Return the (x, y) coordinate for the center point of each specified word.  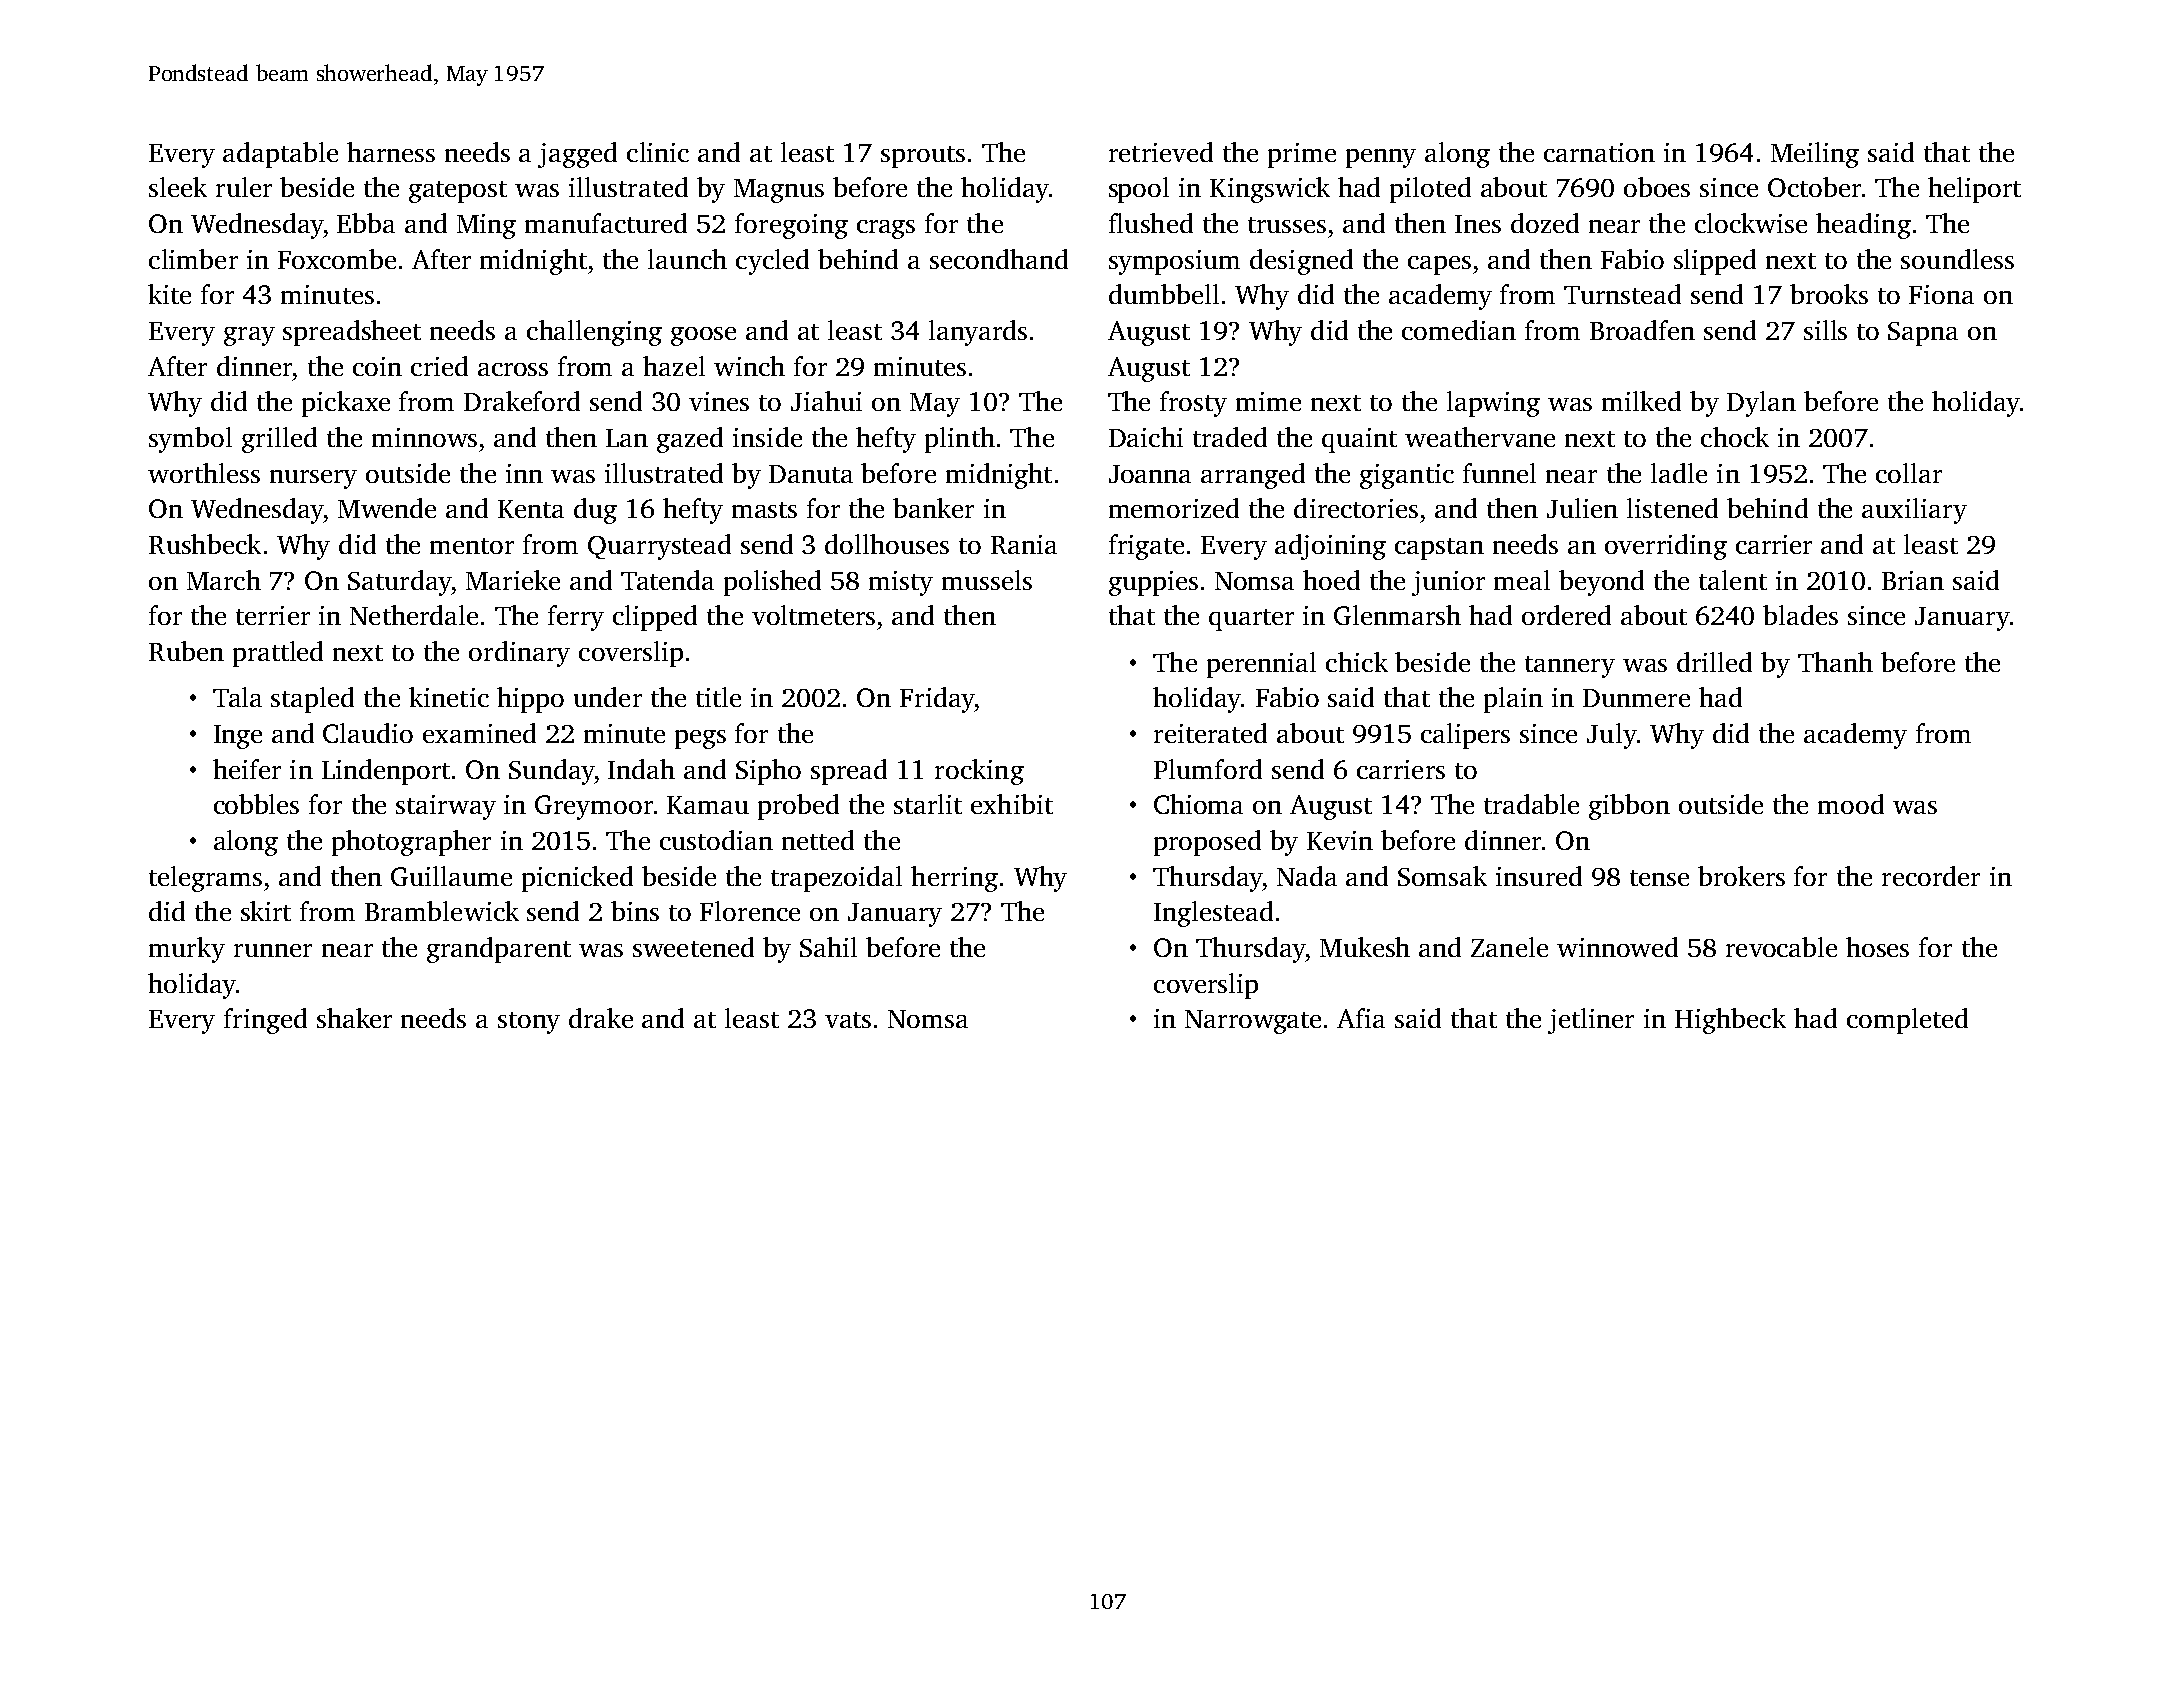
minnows (424, 437)
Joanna (1150, 474)
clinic (658, 152)
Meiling (1815, 155)
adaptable (280, 155)
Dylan (1761, 404)
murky (187, 950)
